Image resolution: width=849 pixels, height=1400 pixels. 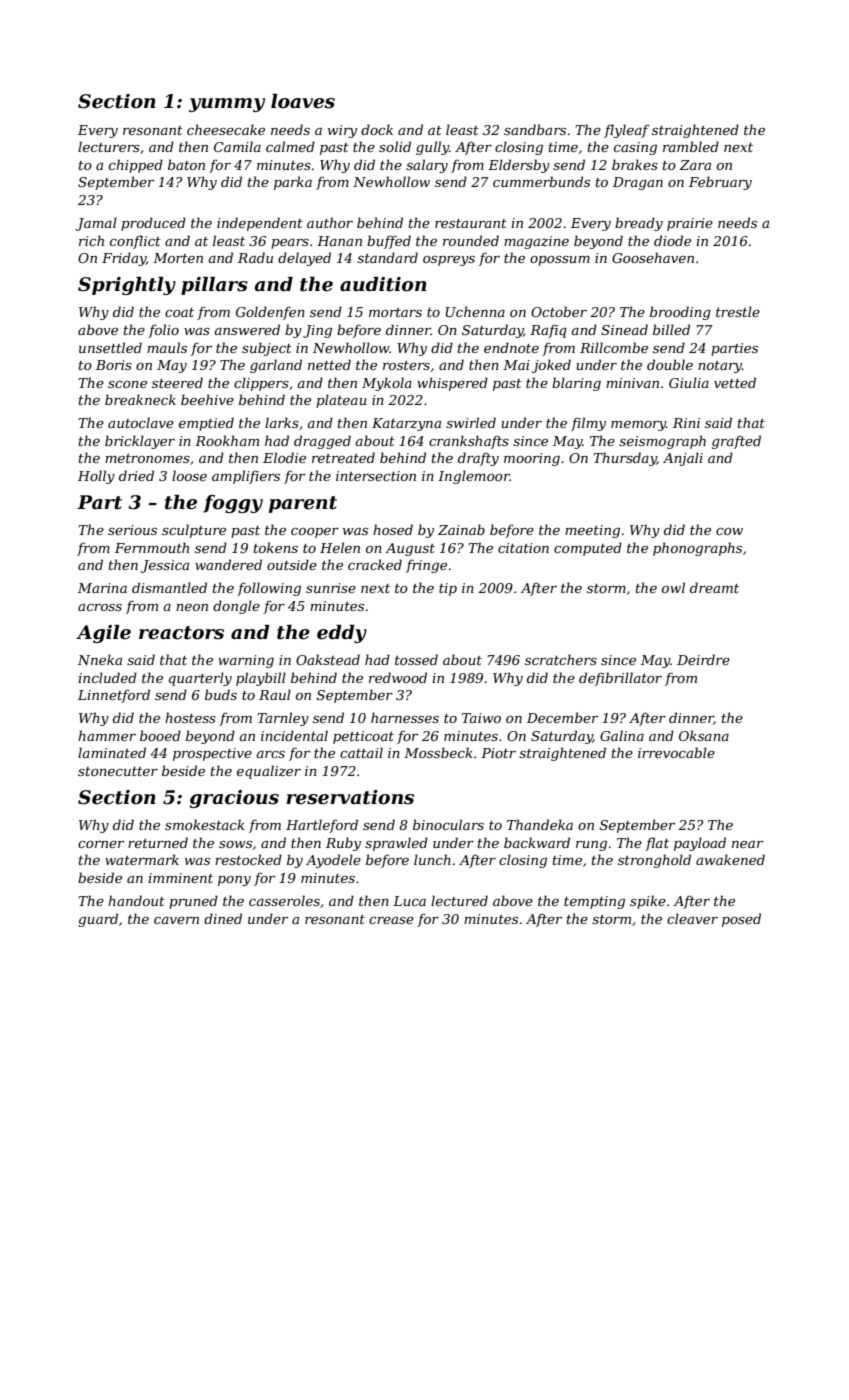 I want to click on cracked, so click(x=375, y=564).
